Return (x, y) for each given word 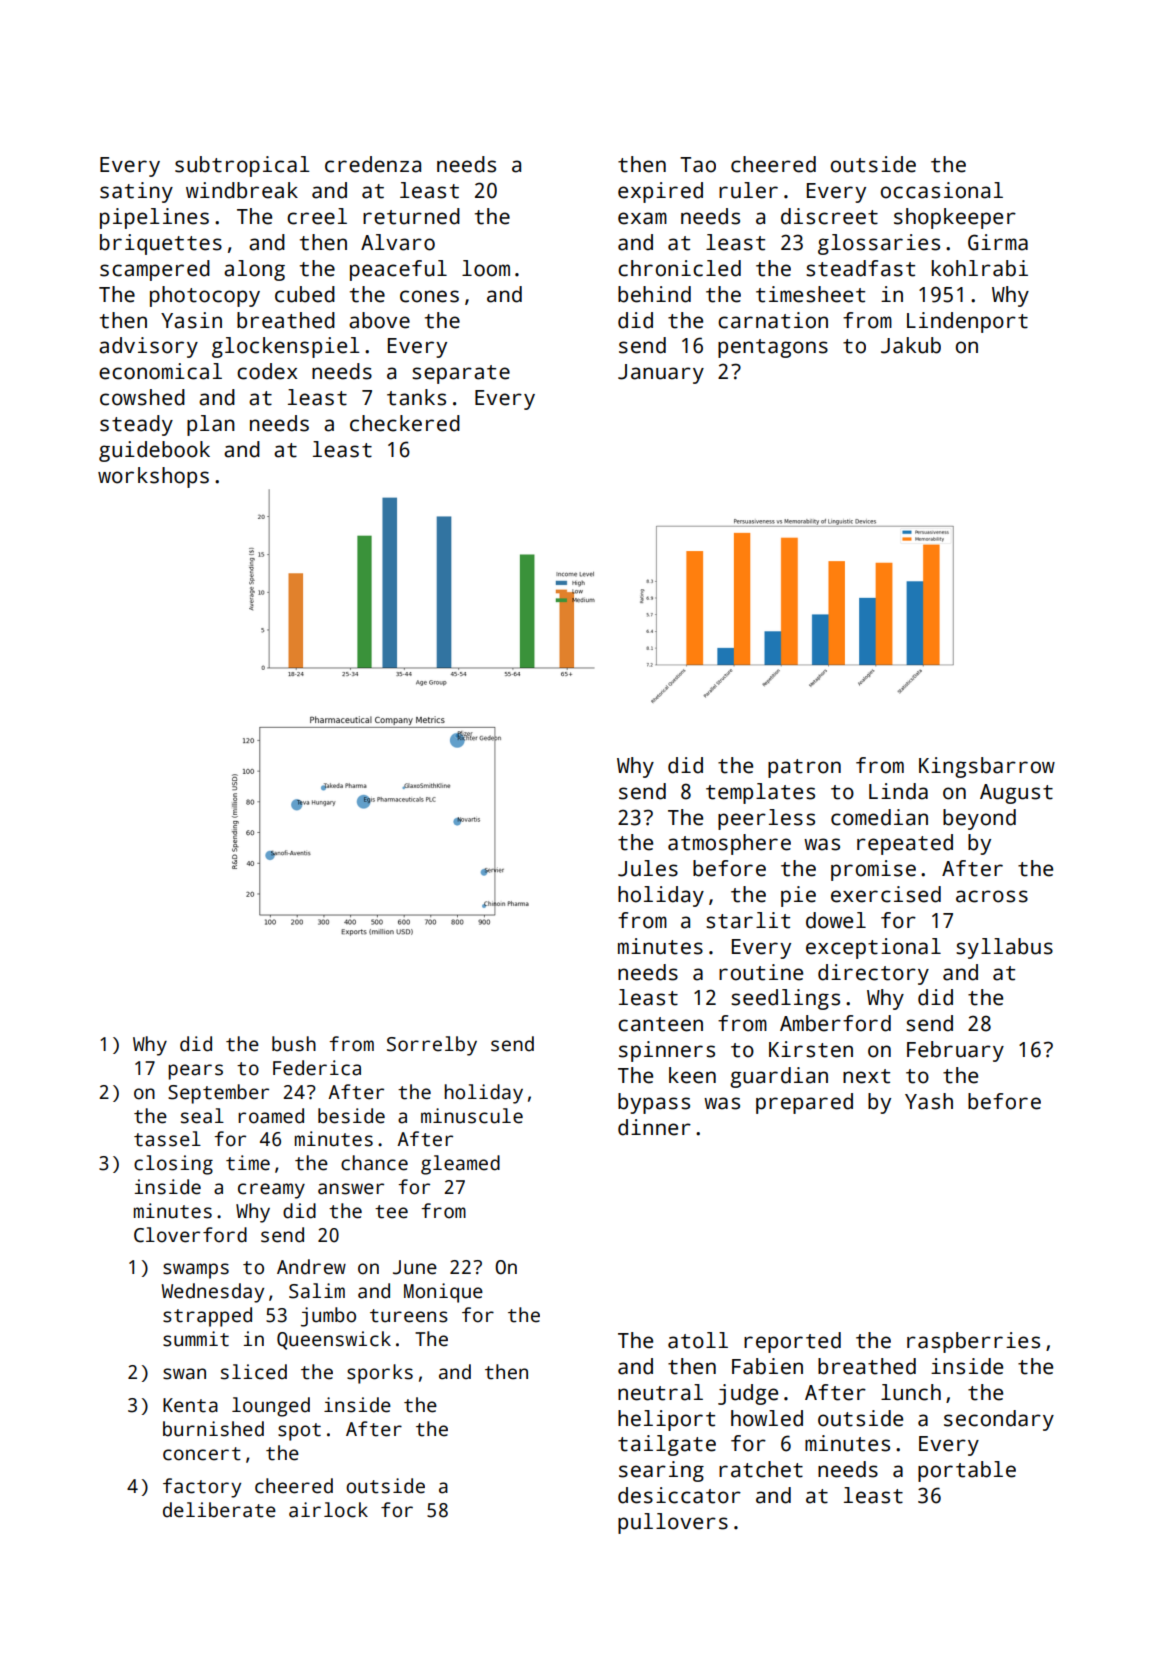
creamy (271, 1191)
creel (317, 216)
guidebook (154, 451)
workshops (153, 477)
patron (804, 768)
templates (760, 793)
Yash (929, 1101)
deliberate (219, 1510)
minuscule (472, 1116)
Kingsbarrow (987, 767)
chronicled (679, 268)
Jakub (911, 345)
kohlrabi (980, 268)
